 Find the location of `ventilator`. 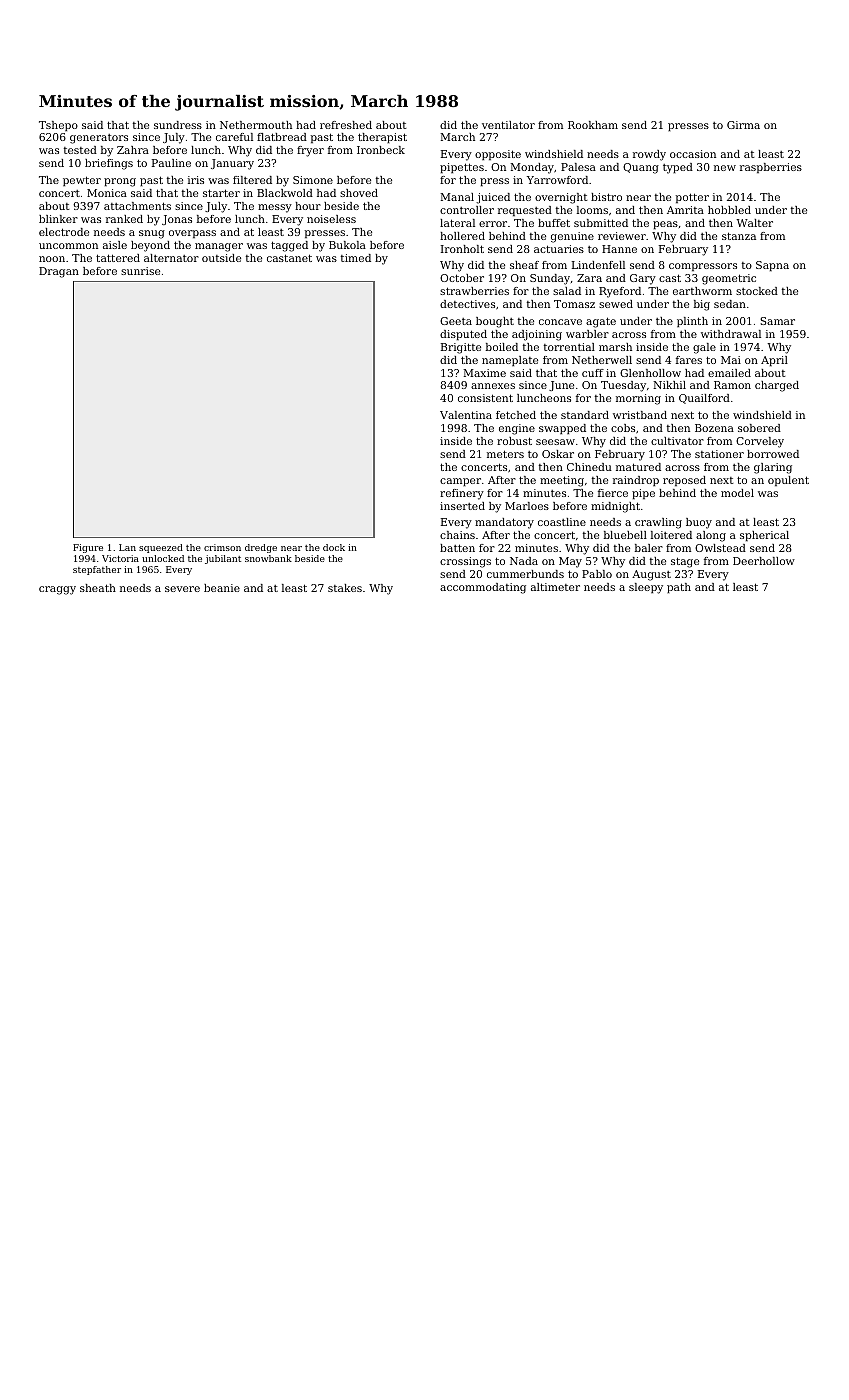

ventilator is located at coordinates (508, 125).
